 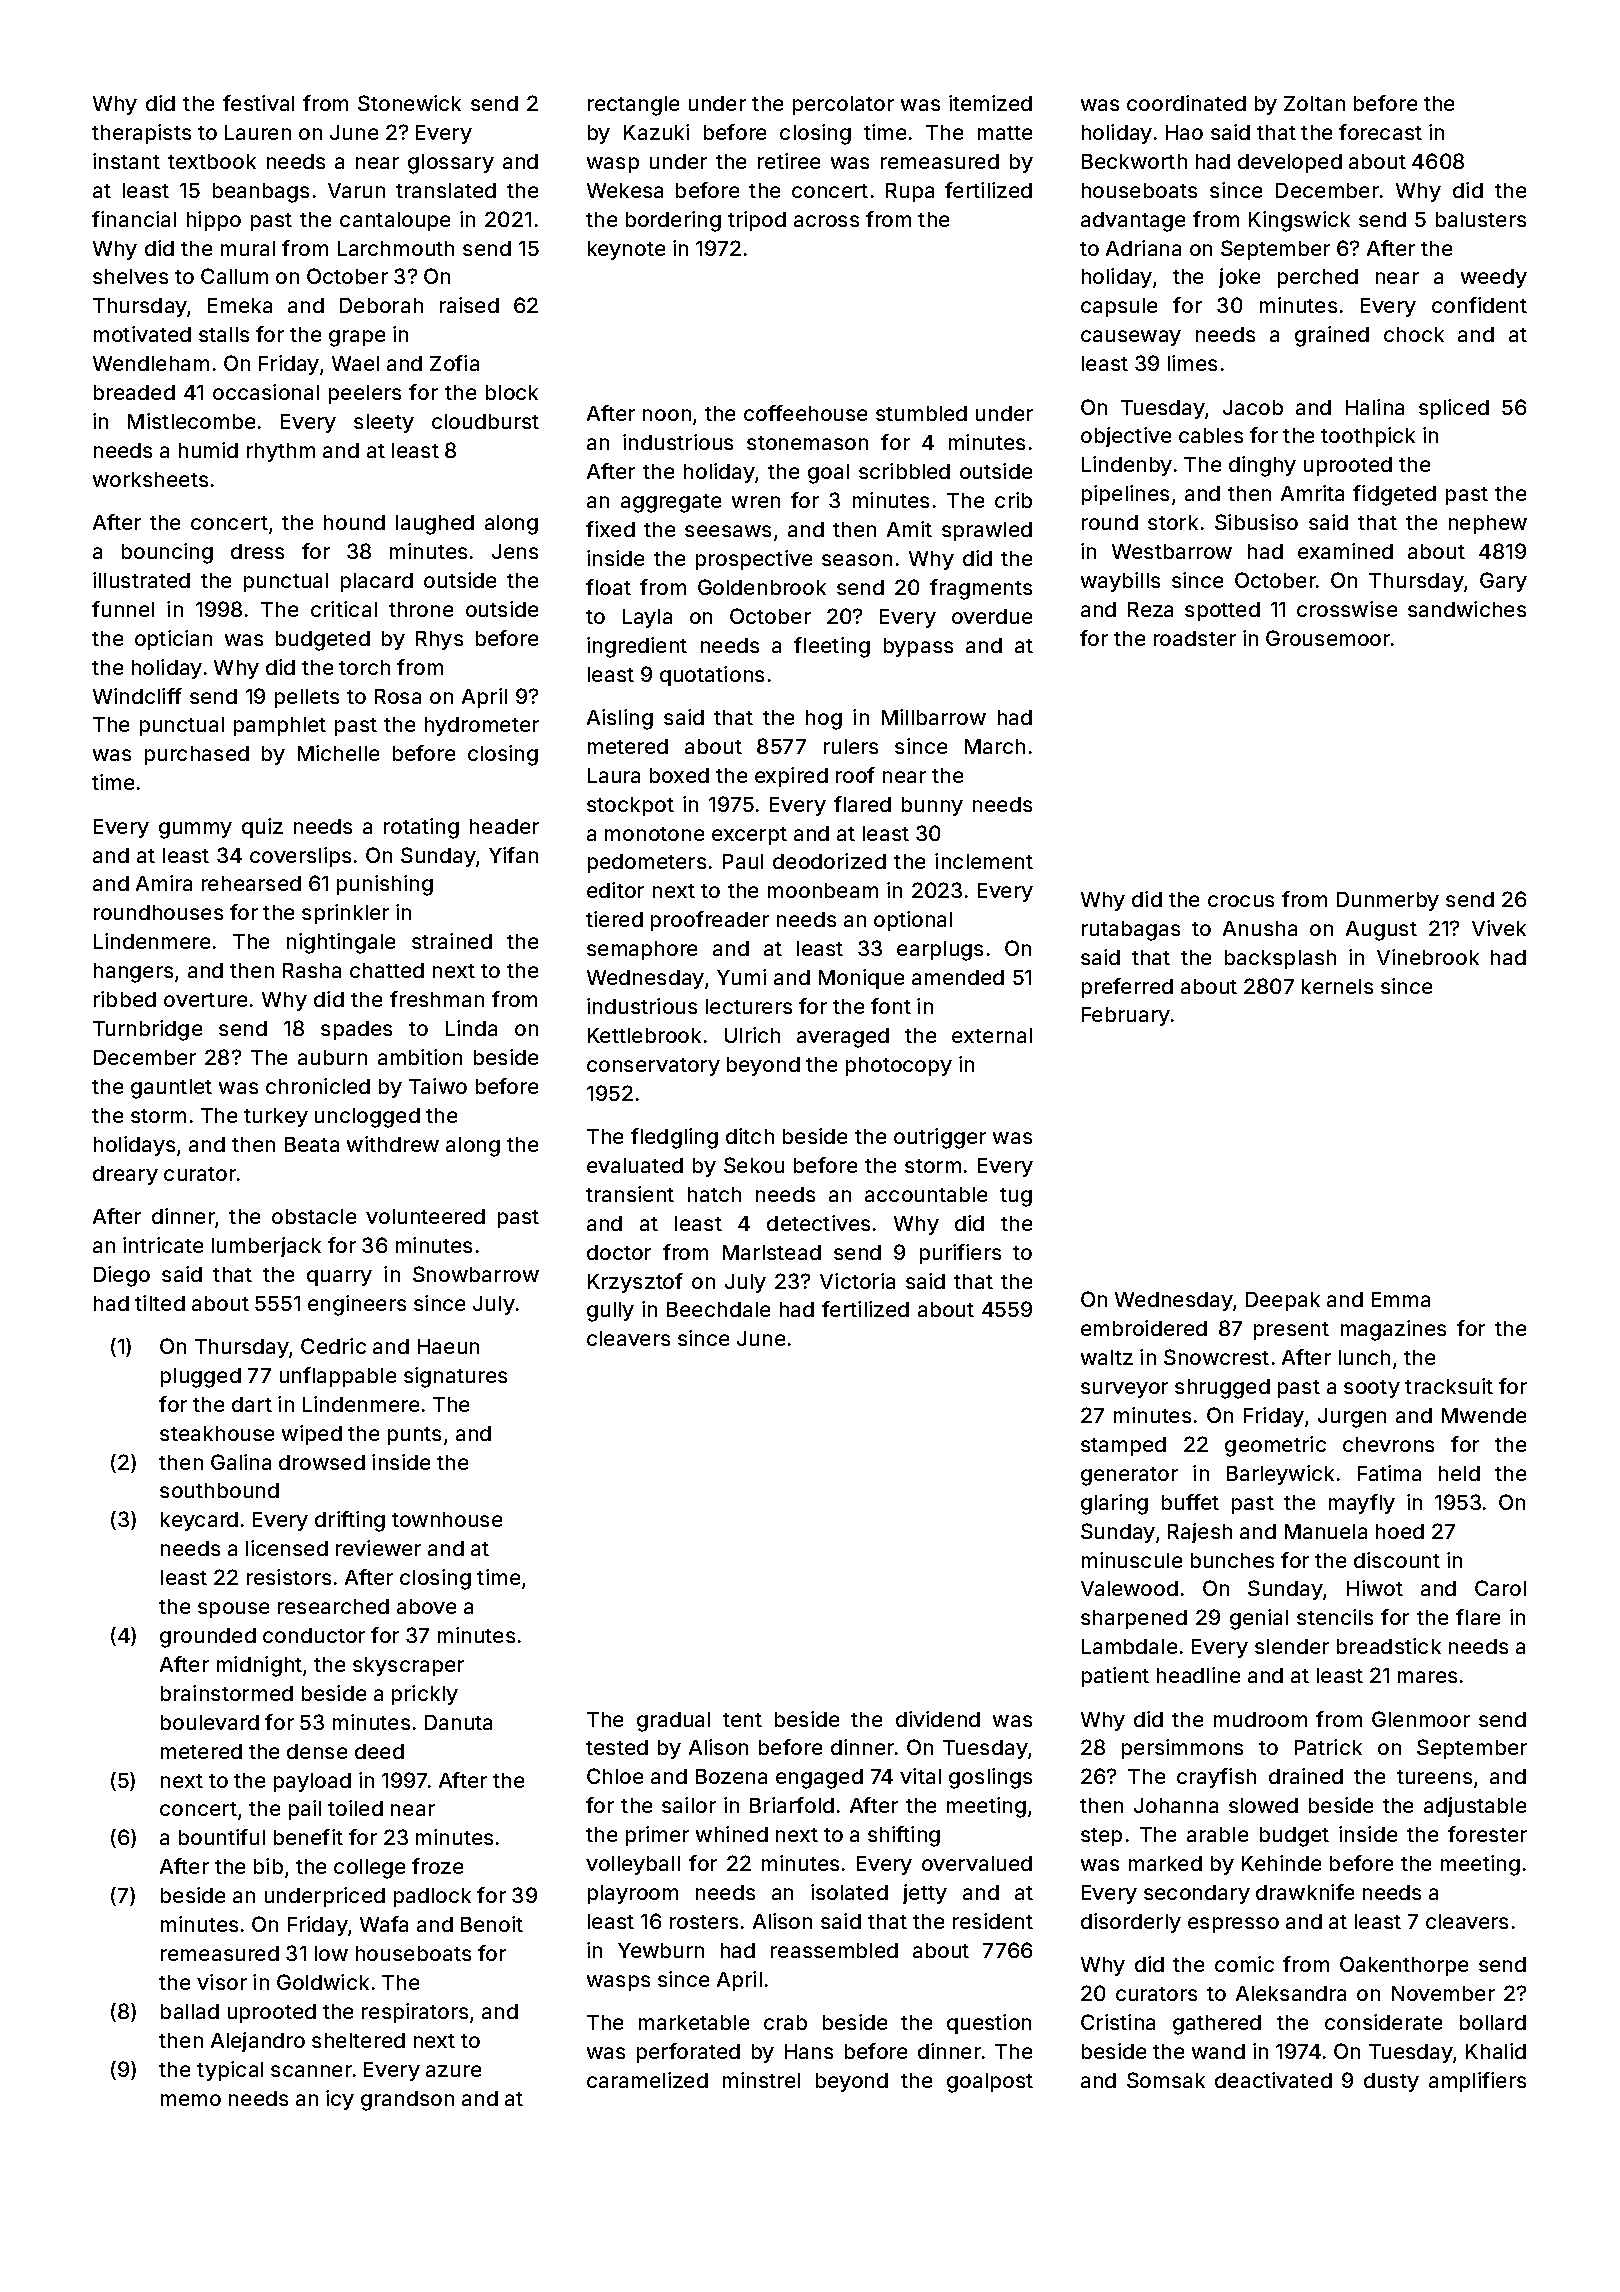 I want to click on amplifiers, so click(x=1477, y=2082).
